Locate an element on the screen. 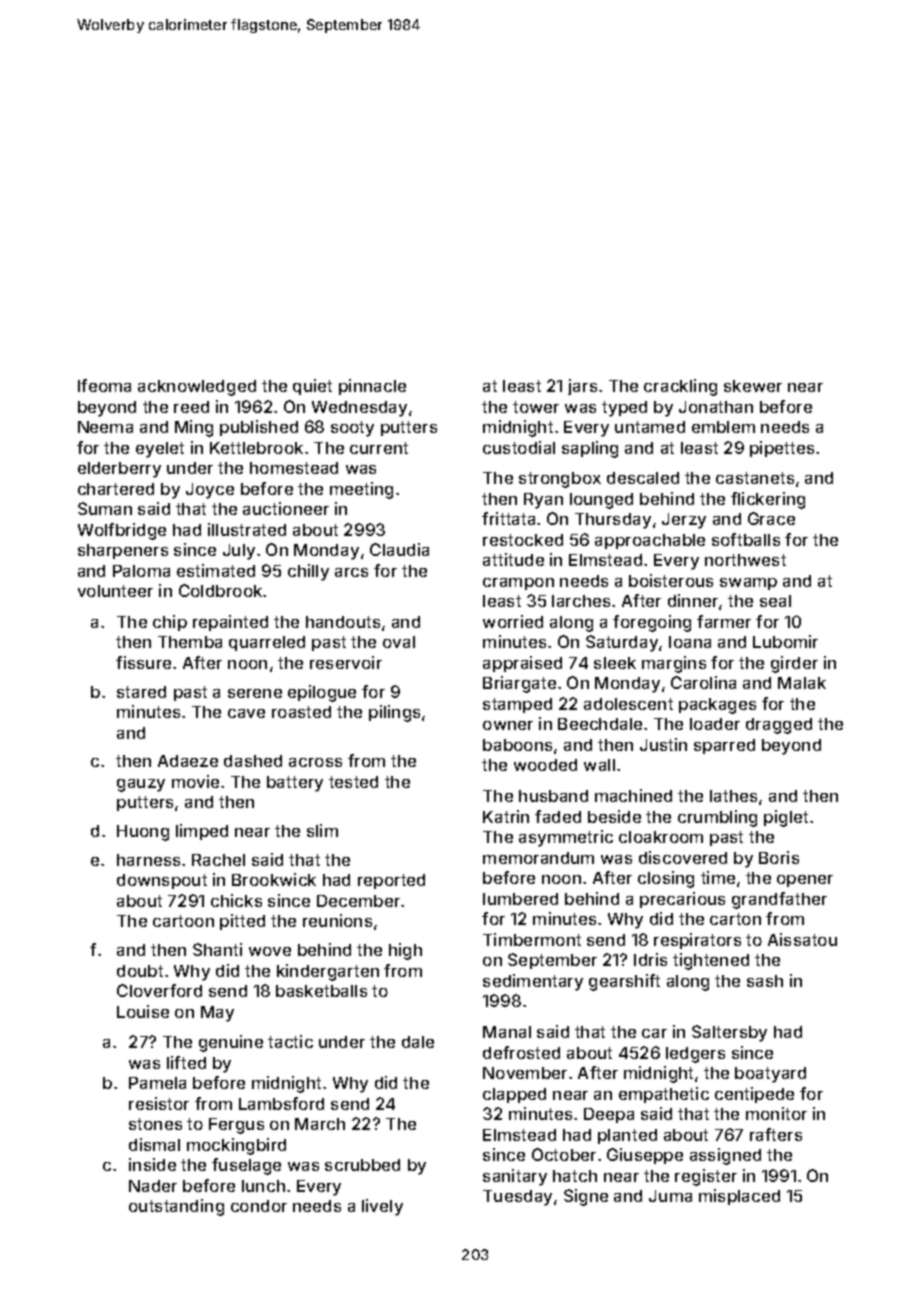  Ifeoma is located at coordinates (104, 385).
